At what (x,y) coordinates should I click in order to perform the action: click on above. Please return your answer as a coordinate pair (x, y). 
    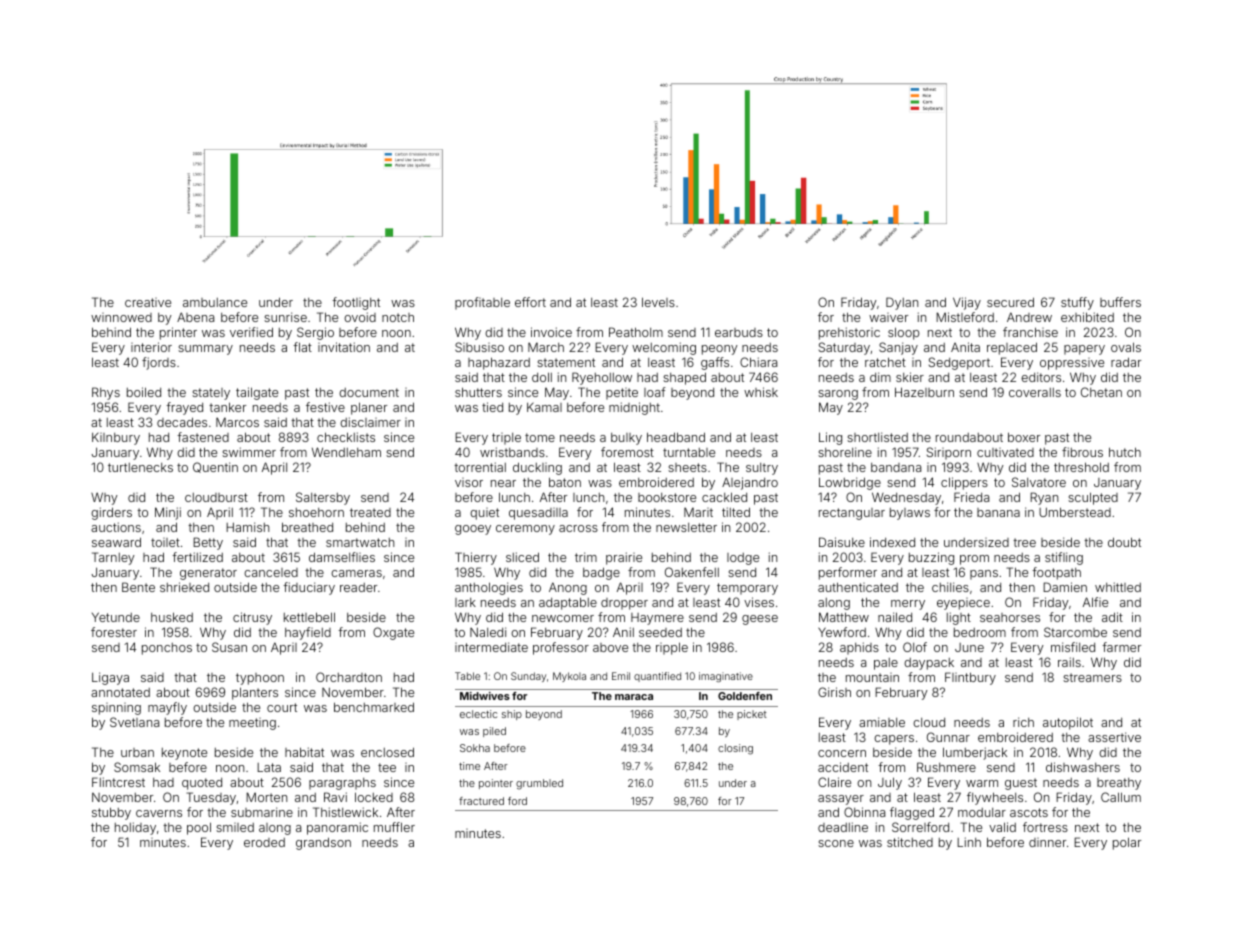
    Looking at the image, I should click on (610, 647).
